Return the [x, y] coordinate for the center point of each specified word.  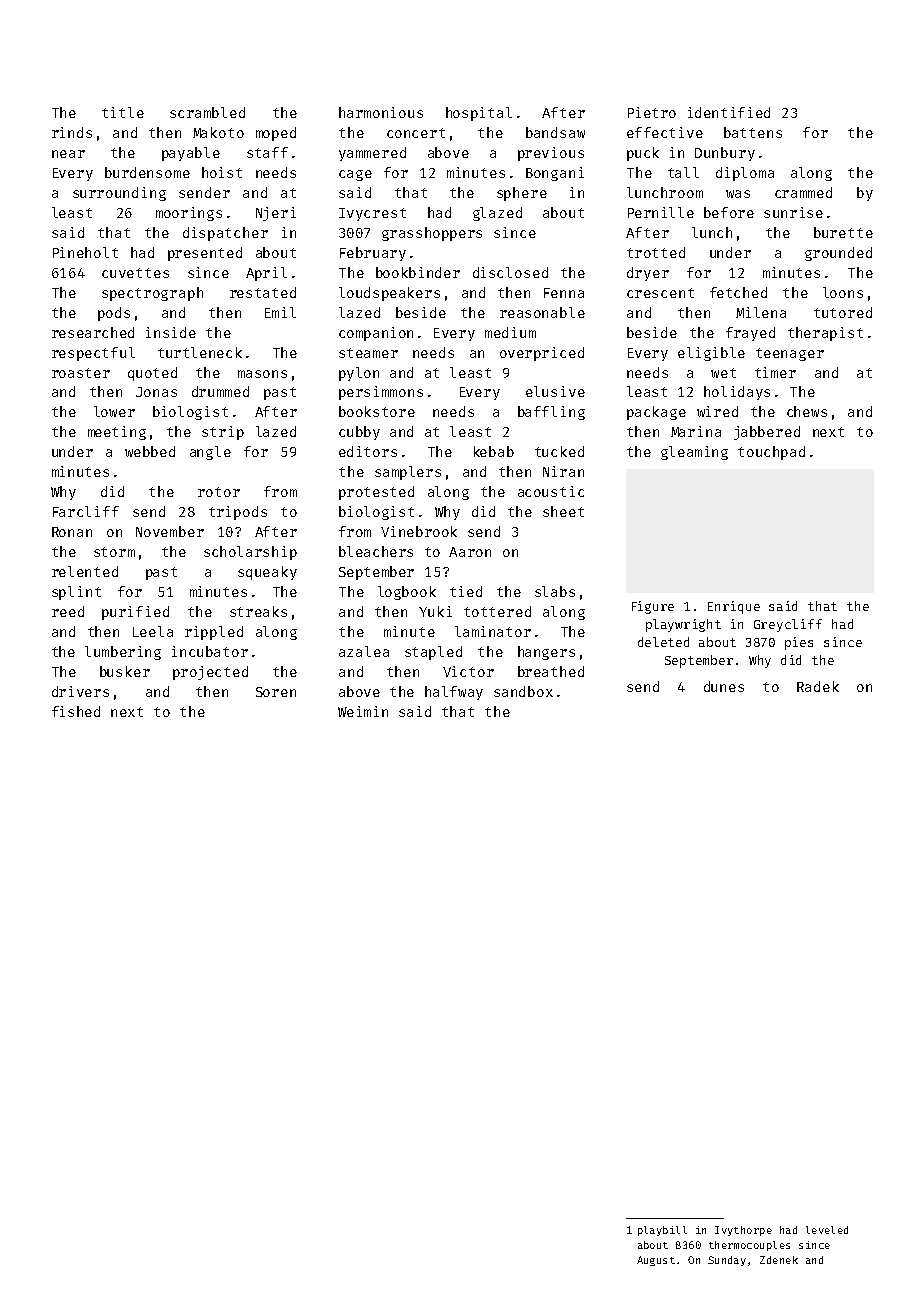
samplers [408, 473]
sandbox [523, 691]
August [656, 1261]
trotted [656, 252]
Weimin [363, 711]
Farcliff [86, 511]
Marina [696, 431]
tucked [559, 451]
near [68, 154]
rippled [214, 633]
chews [807, 411]
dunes [724, 686]
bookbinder [418, 272]
